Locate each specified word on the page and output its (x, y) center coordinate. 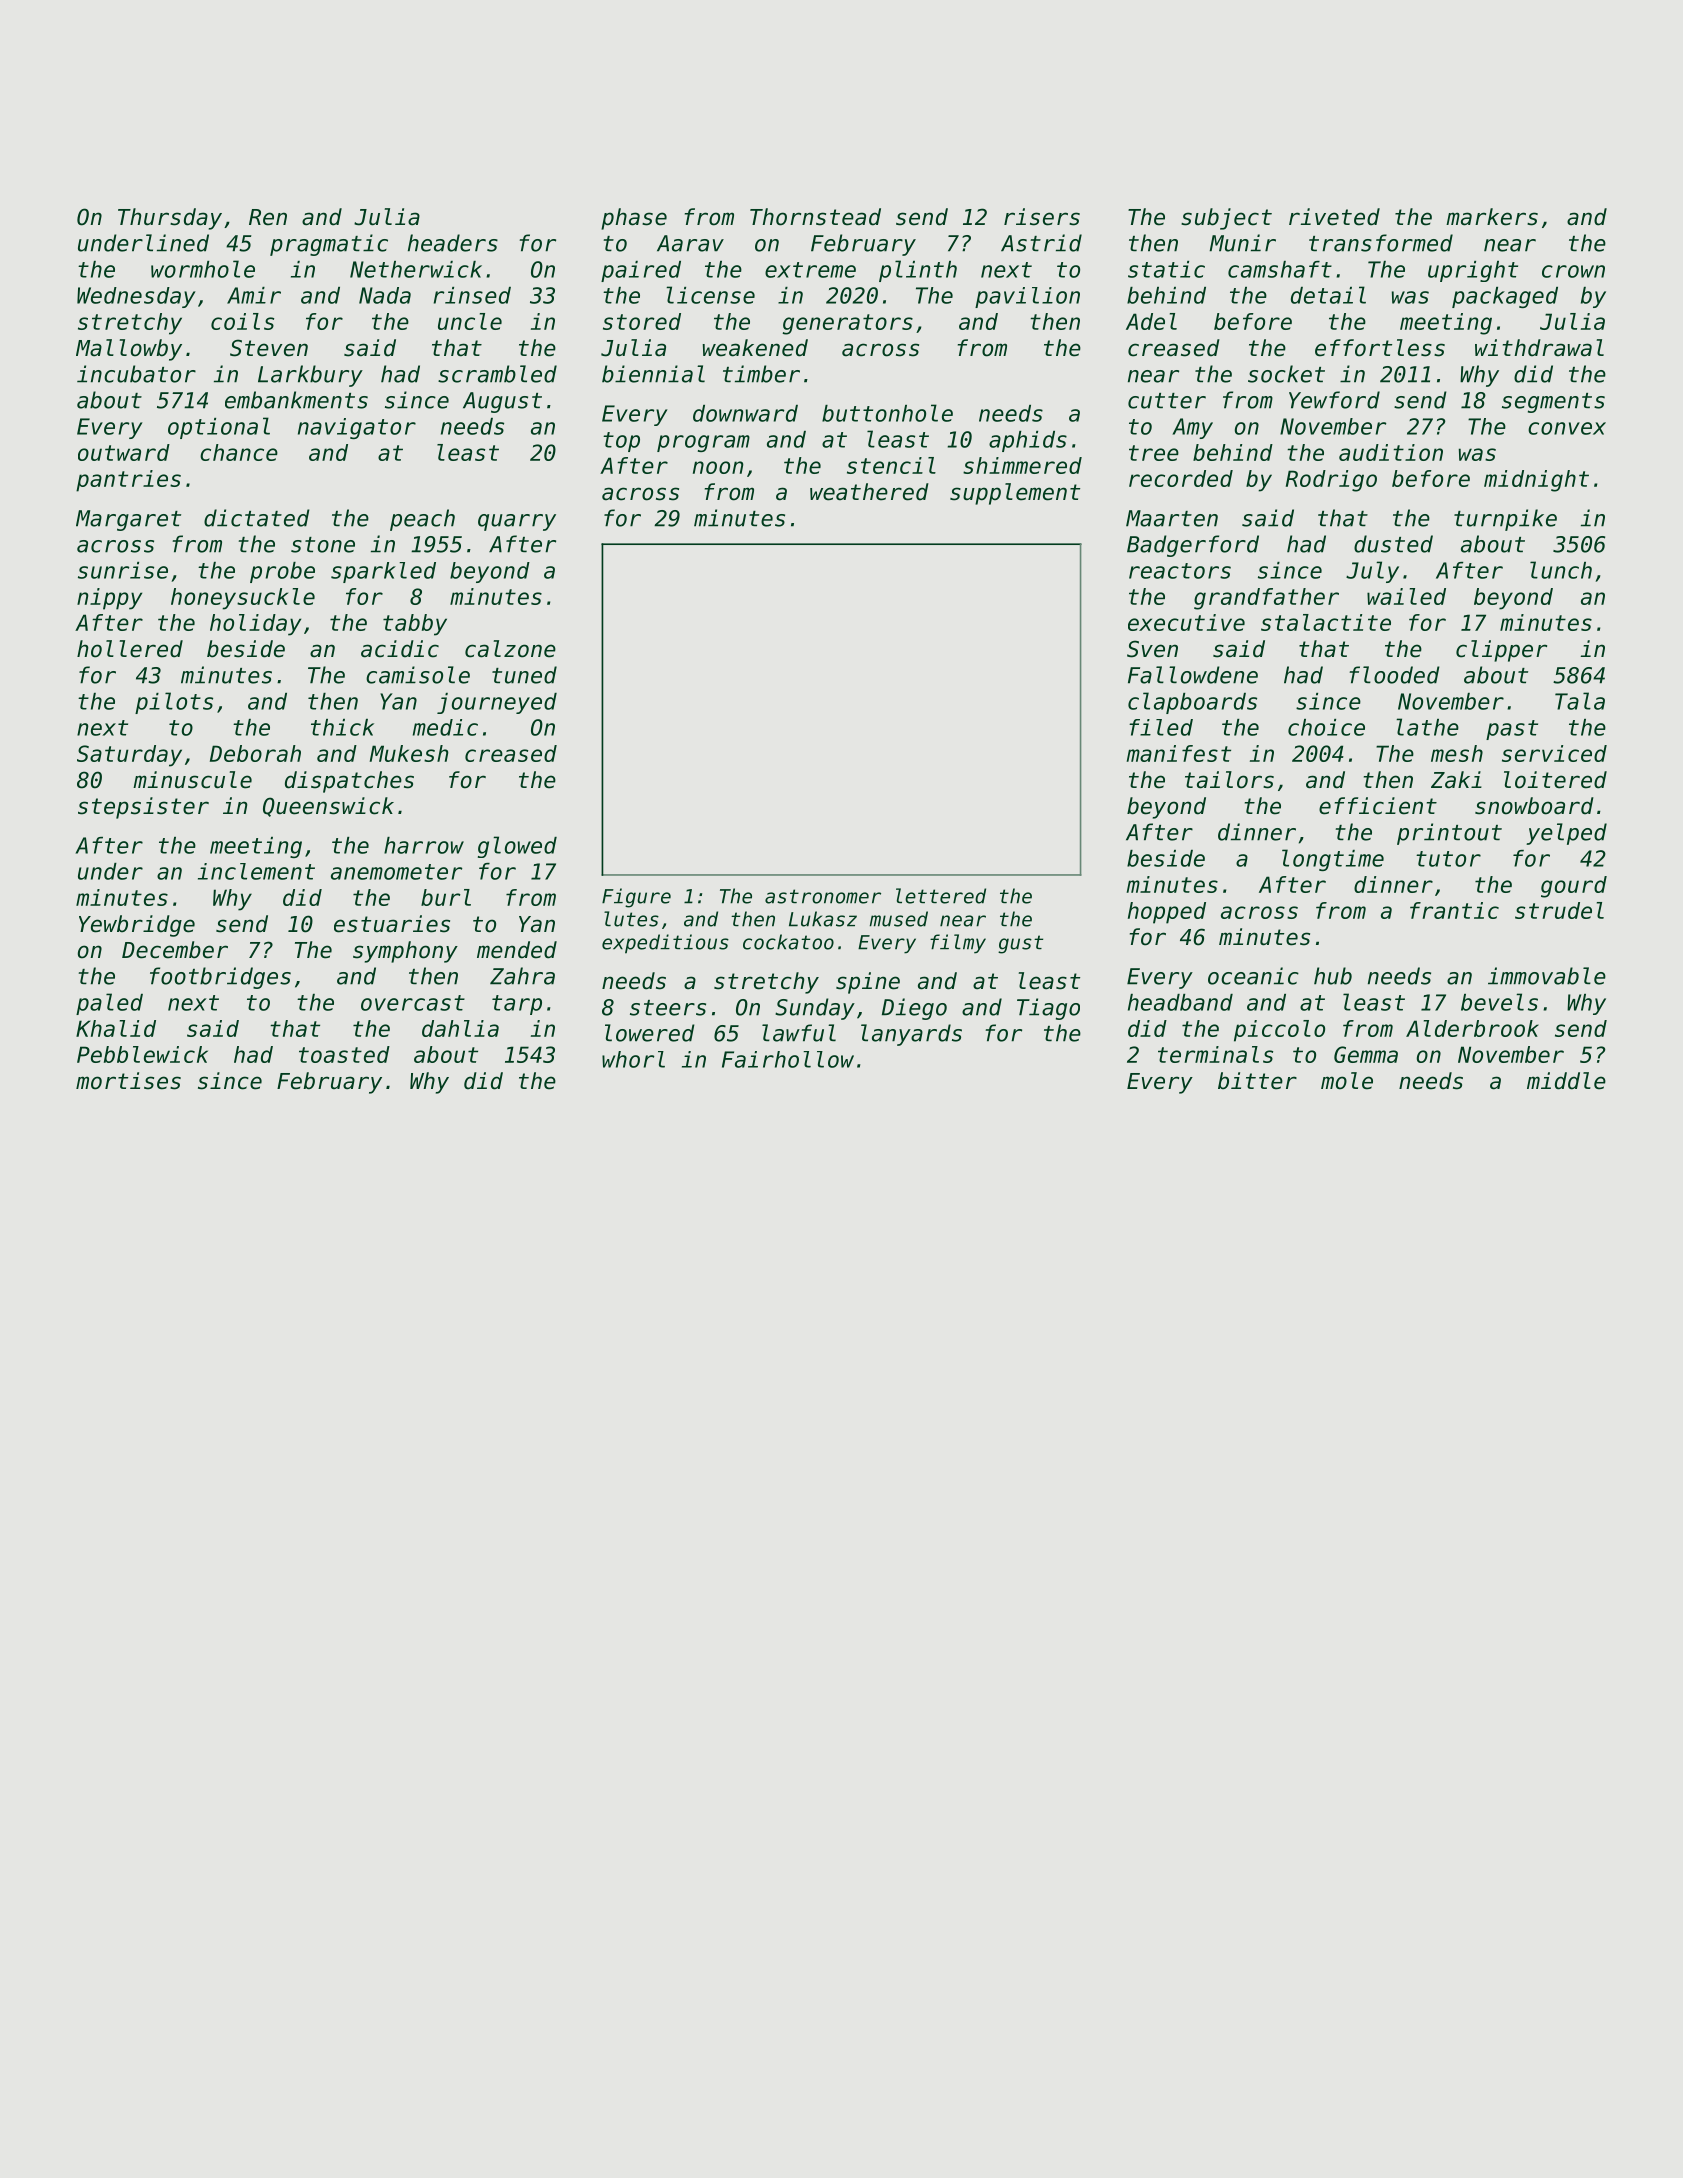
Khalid (116, 1028)
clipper (1501, 651)
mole (1347, 1081)
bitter (1257, 1081)
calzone (510, 649)
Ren (268, 217)
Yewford (1334, 400)
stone (323, 545)
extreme (810, 270)
